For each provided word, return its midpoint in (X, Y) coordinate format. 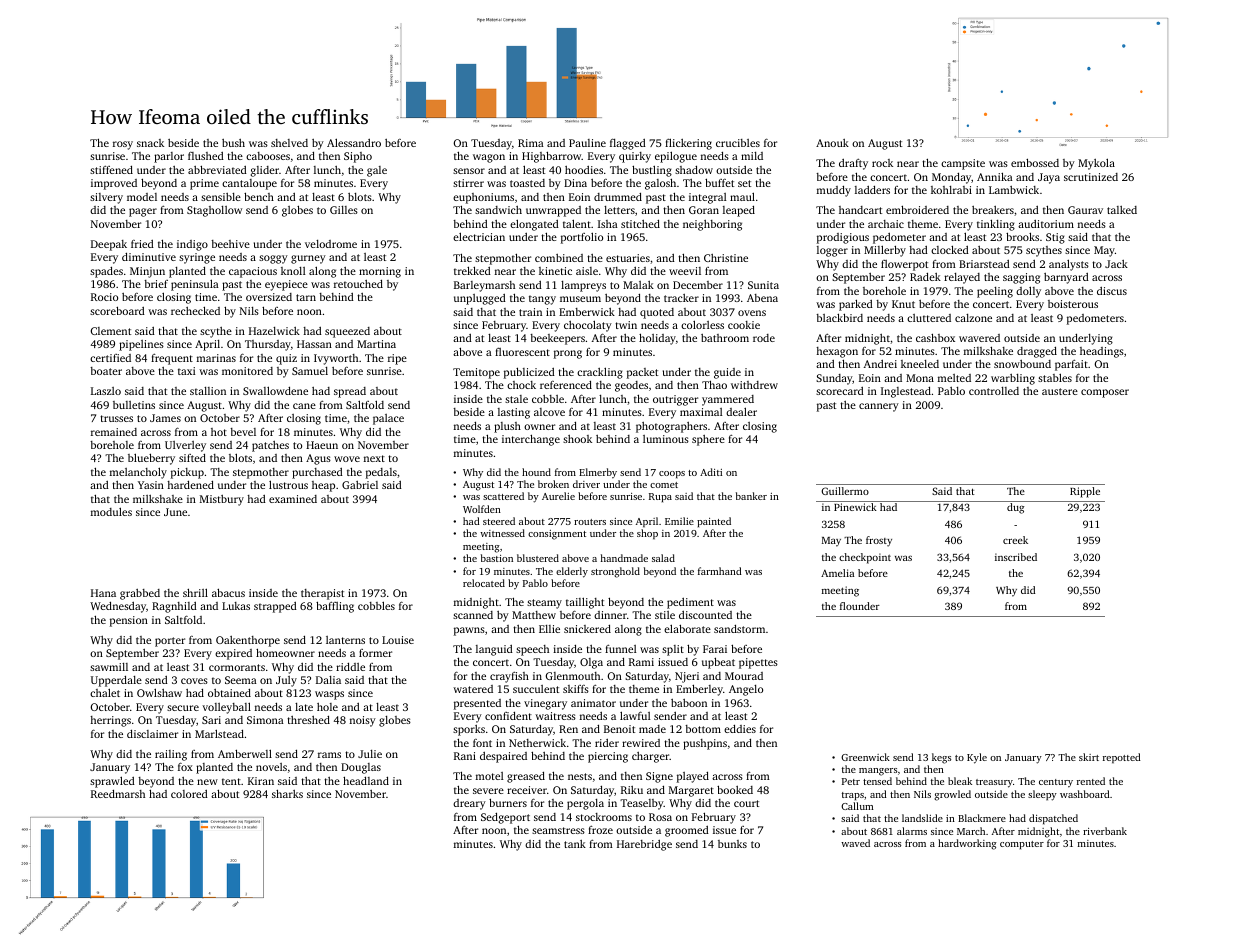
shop (647, 534)
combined (559, 258)
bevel (243, 432)
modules (111, 511)
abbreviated (217, 169)
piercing (608, 757)
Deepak (109, 245)
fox (185, 766)
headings (1102, 352)
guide (727, 373)
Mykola (1096, 164)
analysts (1069, 265)
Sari (211, 720)
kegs (941, 758)
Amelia (837, 573)
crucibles (738, 143)
